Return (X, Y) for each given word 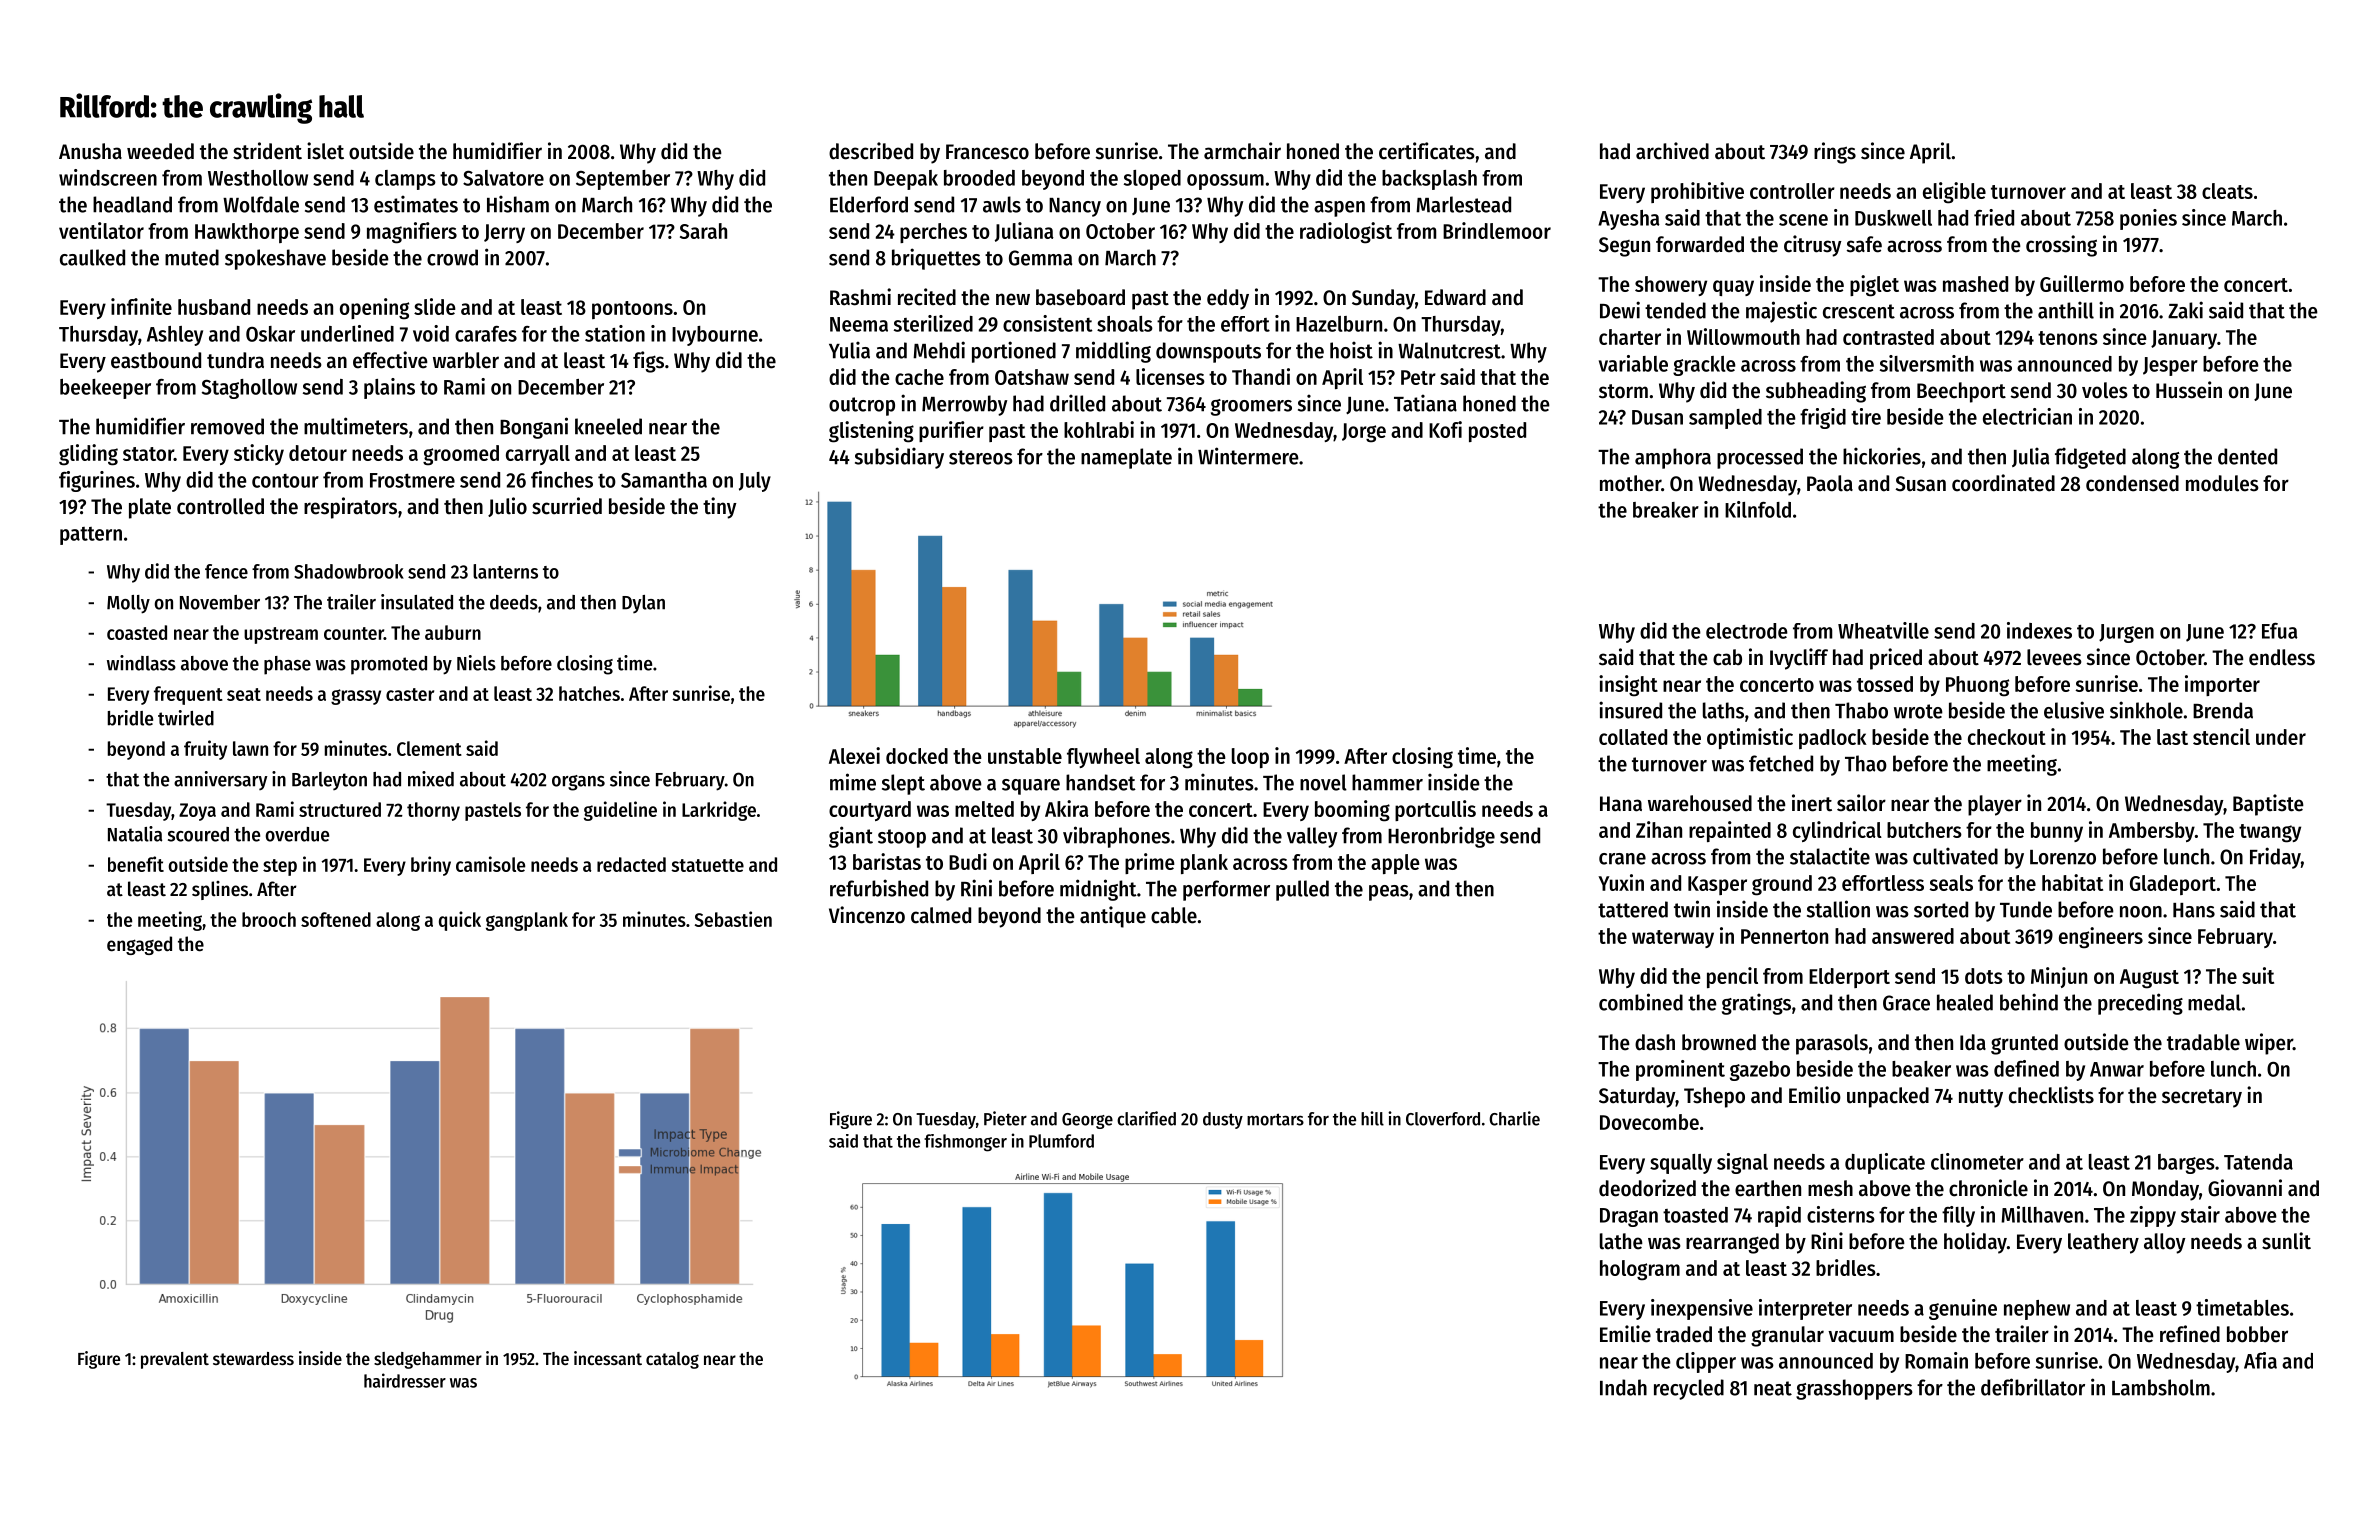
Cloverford (1443, 1119)
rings (1835, 153)
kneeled (608, 426)
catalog (672, 1360)
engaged (139, 945)
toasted (1695, 1215)
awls (1002, 204)
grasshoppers (1854, 1389)
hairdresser (405, 1380)
